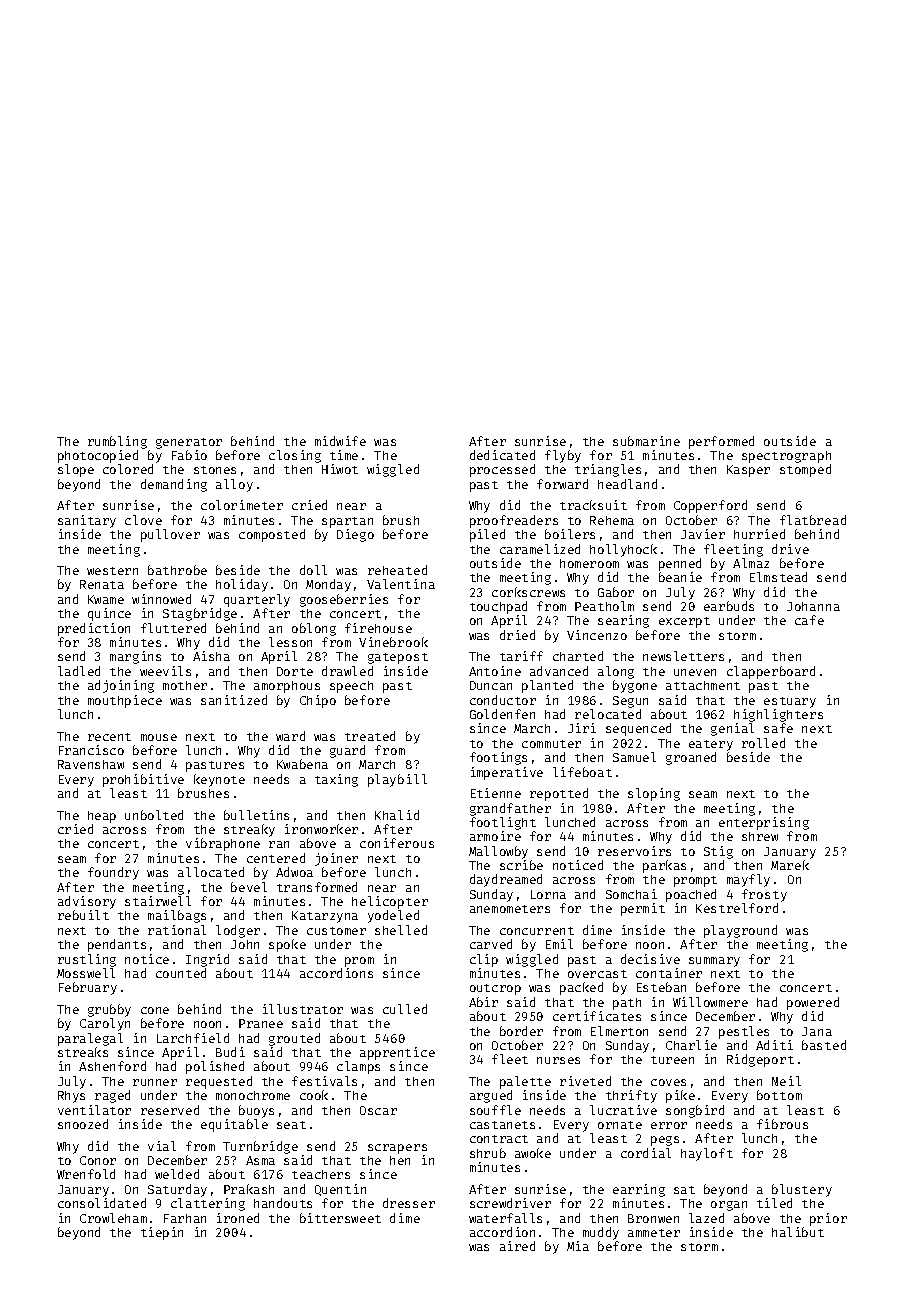  I want to click on sanitary, so click(87, 521).
